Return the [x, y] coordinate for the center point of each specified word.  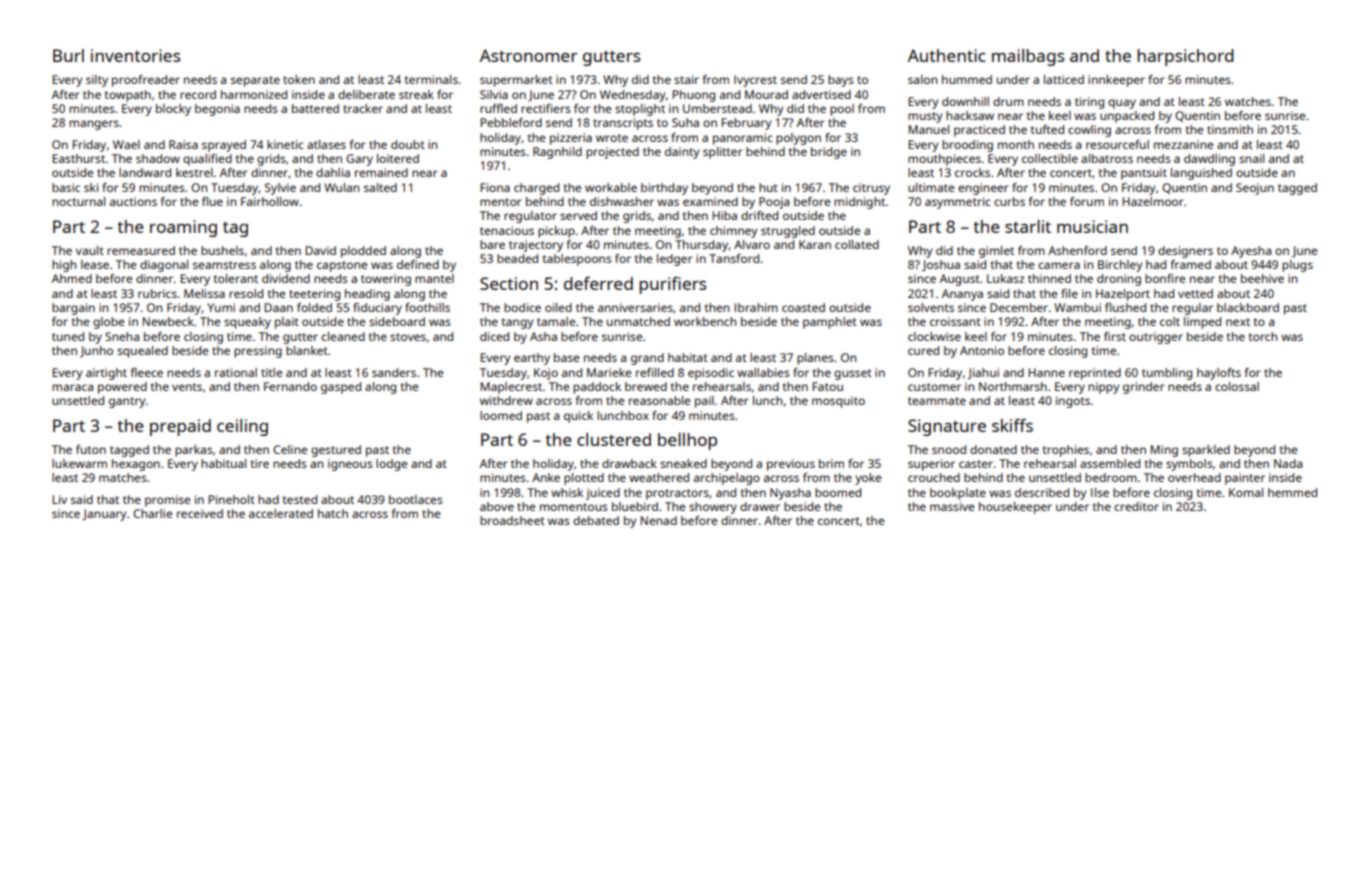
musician [1092, 226]
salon [922, 79]
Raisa [183, 144]
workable [611, 187]
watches [1248, 101]
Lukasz [1005, 278]
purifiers [673, 285]
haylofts [1219, 374]
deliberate [366, 94]
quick [578, 417]
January [104, 515]
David [320, 250]
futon [91, 449]
